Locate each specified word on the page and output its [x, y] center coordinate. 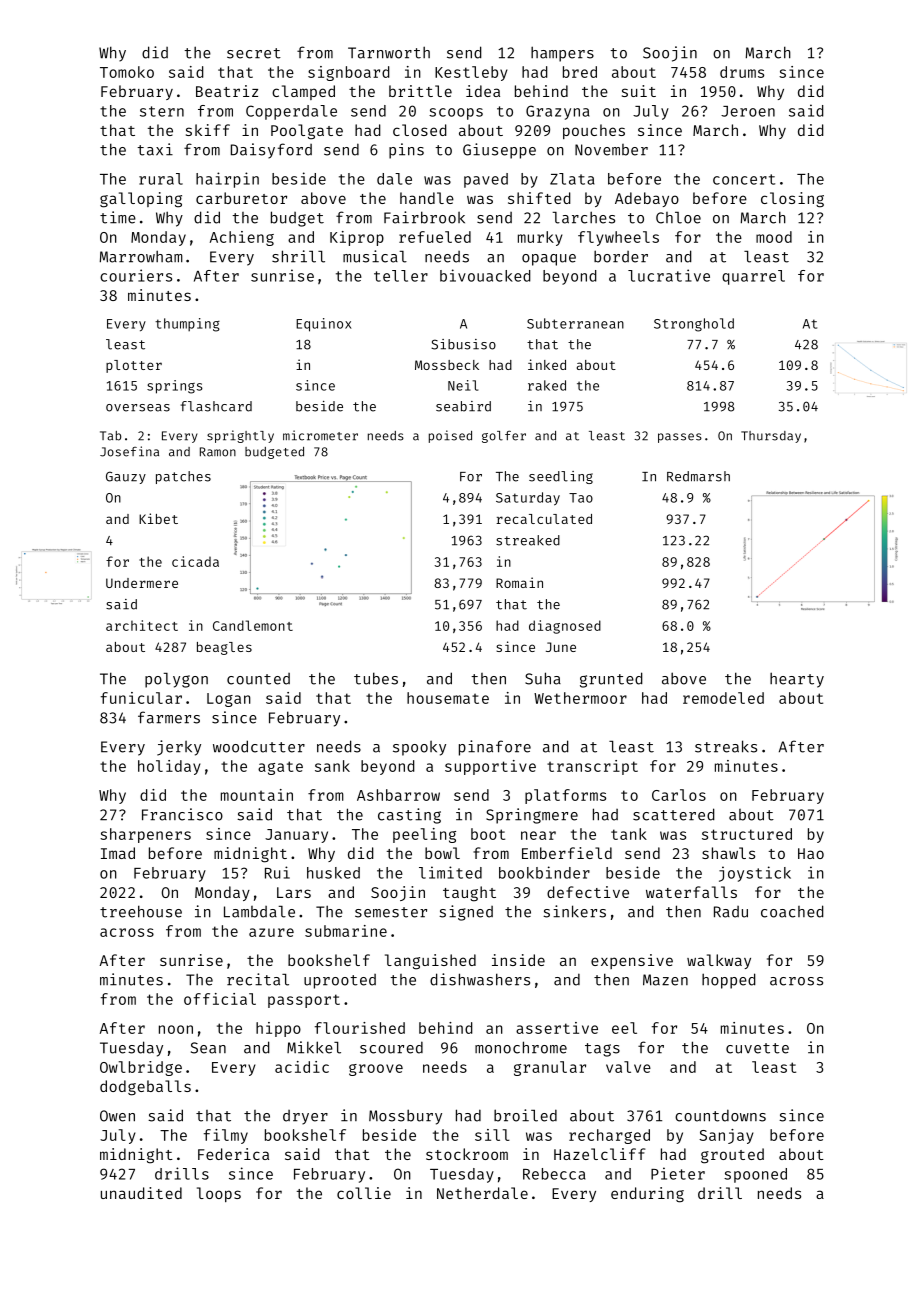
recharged [609, 1136]
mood [774, 237]
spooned [755, 1175]
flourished [360, 1028]
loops [219, 1194]
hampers [562, 54]
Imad [118, 853]
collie [364, 1193]
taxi [155, 149]
